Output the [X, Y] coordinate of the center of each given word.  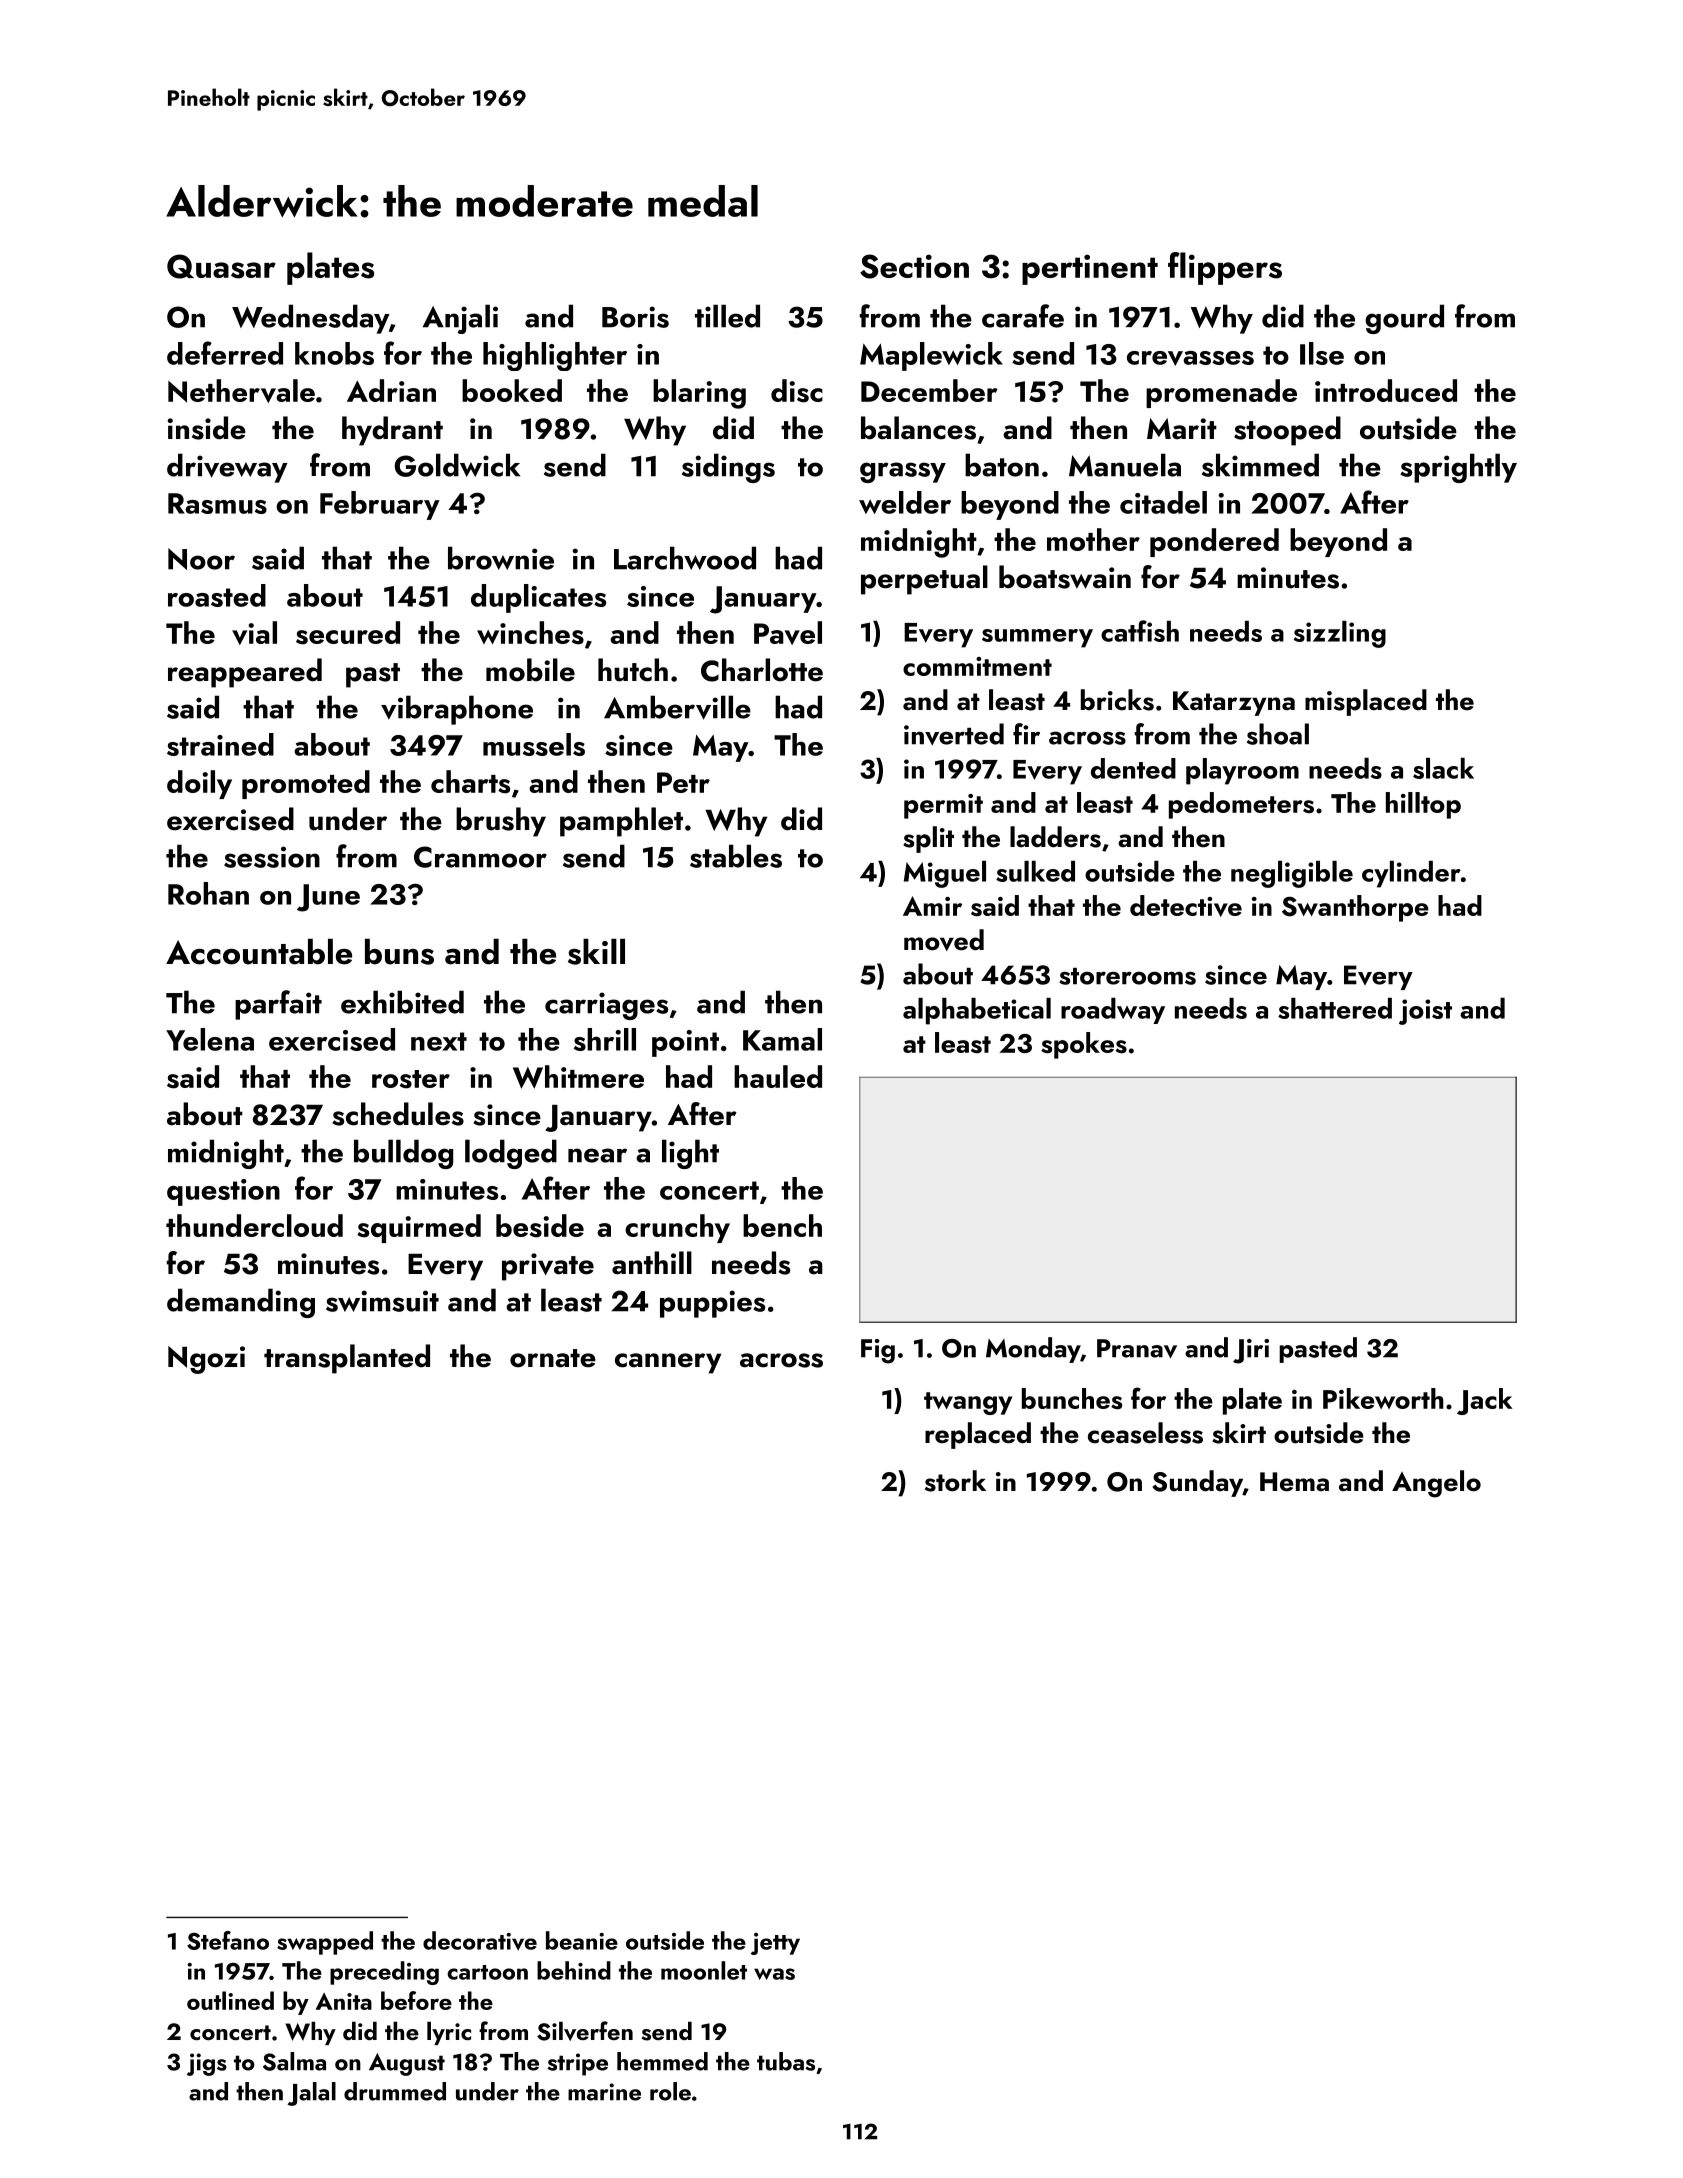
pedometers [1241, 805]
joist [1425, 1012]
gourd [1404, 319]
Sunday [1197, 1483]
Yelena [210, 1039]
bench [782, 1225]
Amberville [677, 707]
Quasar [221, 266]
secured [348, 633]
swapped [325, 1943]
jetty [775, 1944]
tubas [786, 2061]
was [774, 1974]
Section [914, 266]
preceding [384, 1973]
